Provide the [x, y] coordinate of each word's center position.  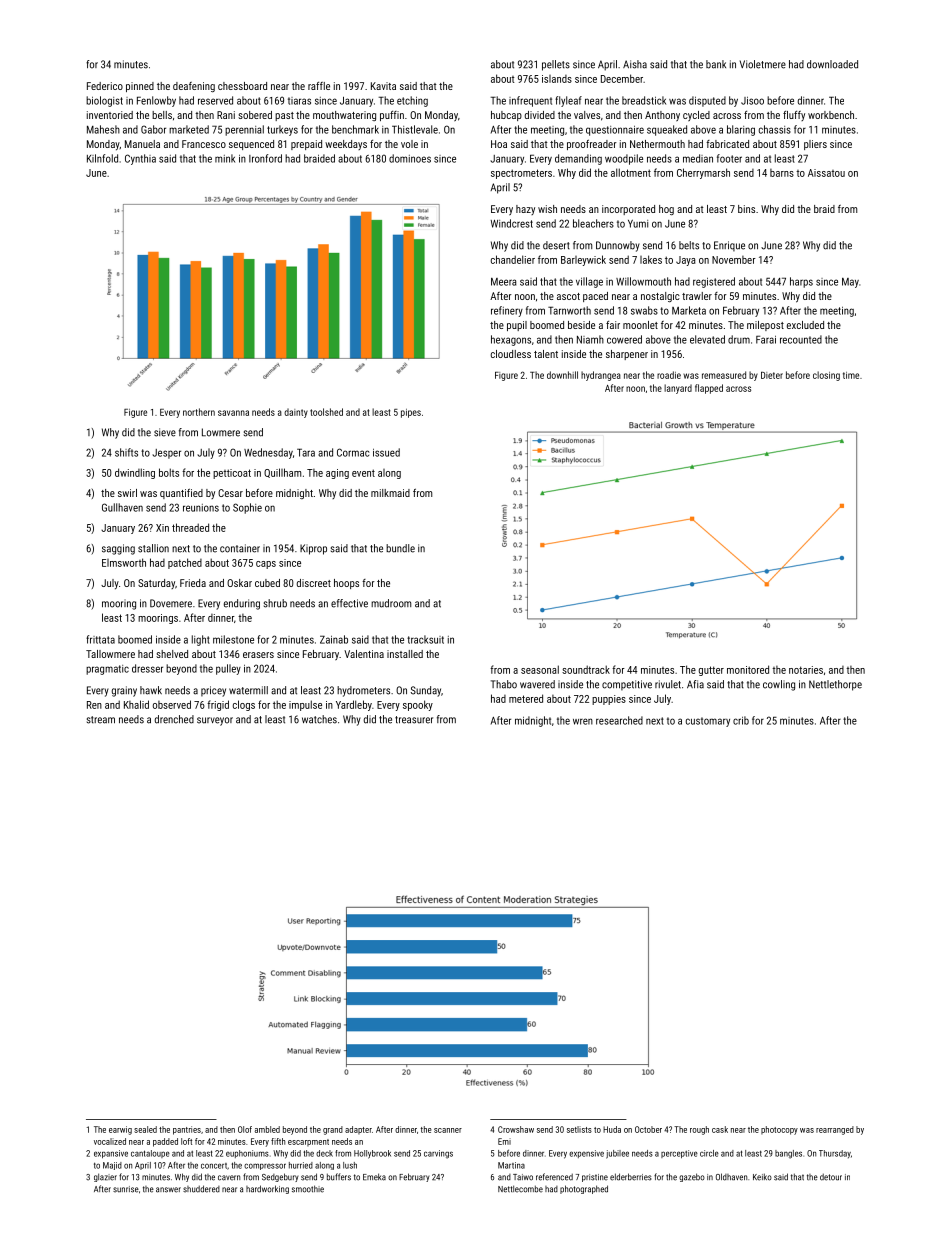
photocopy [779, 1130]
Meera [503, 282]
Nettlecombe [520, 1189]
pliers [815, 145]
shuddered [201, 1189]
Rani [226, 115]
